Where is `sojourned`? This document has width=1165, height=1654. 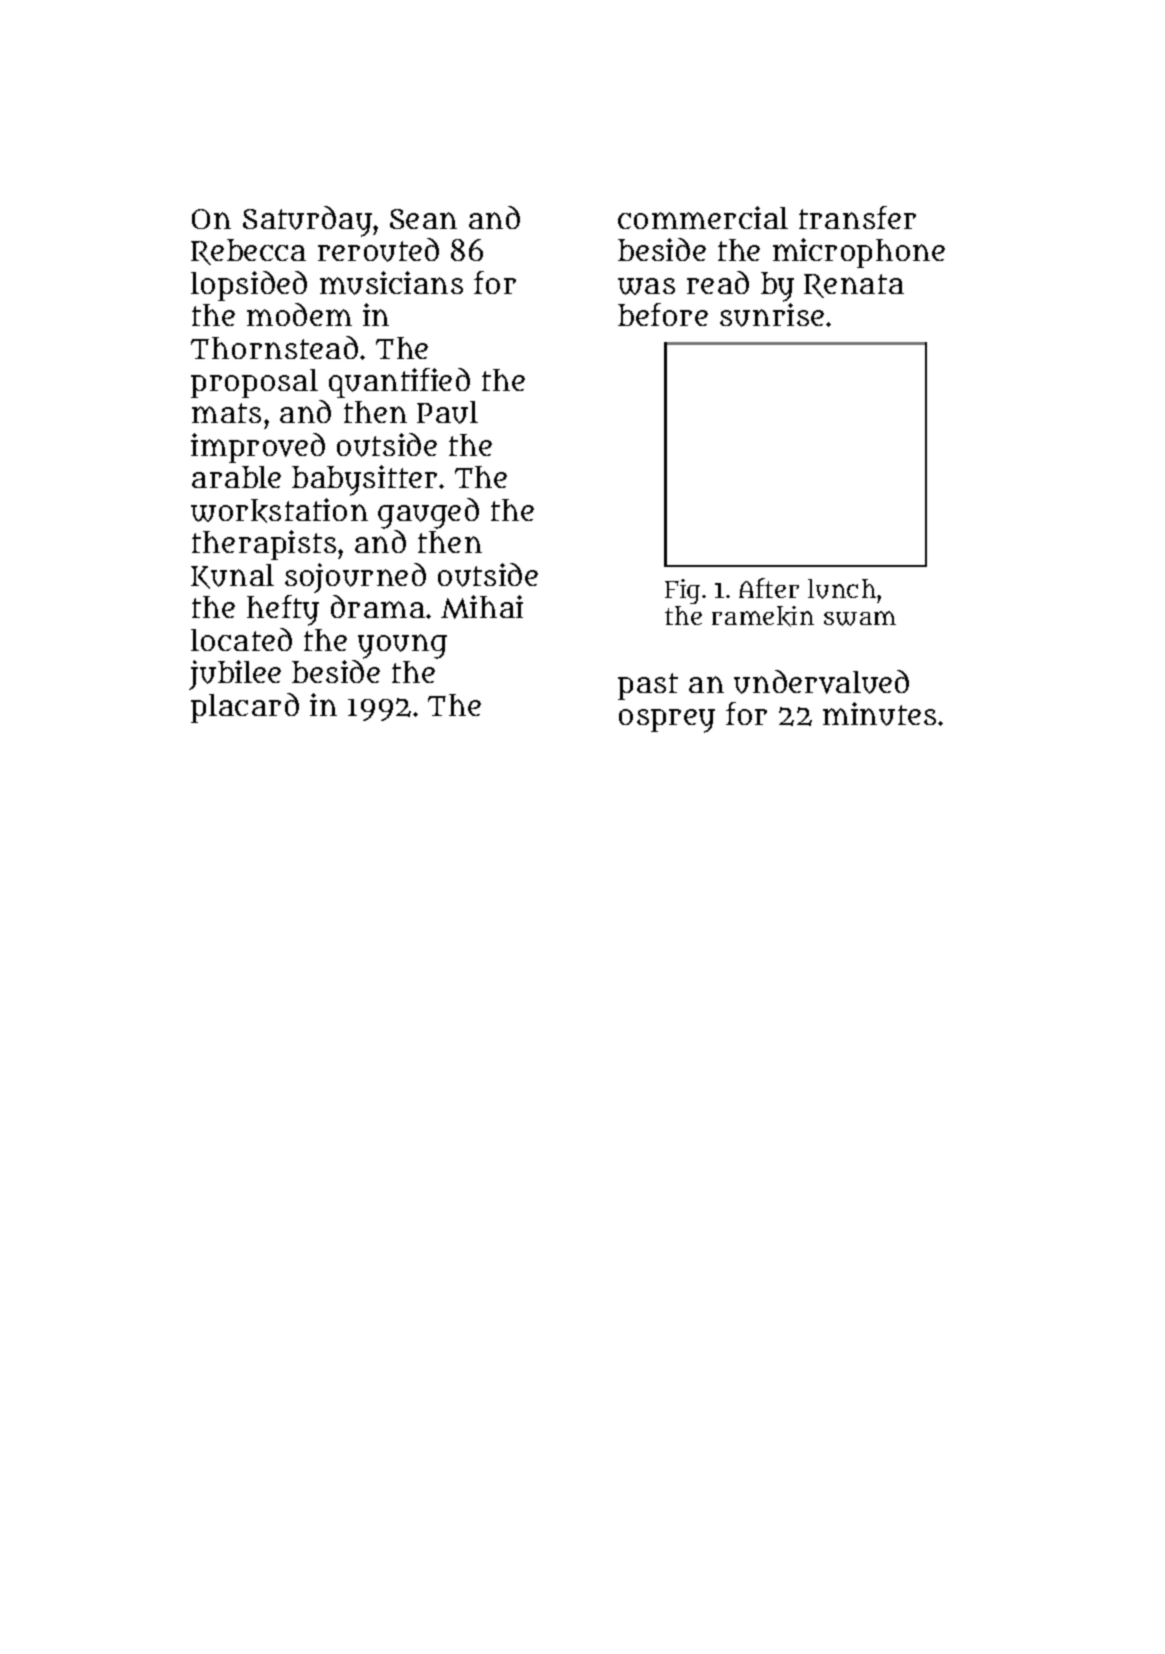 sojourned is located at coordinates (355, 578).
